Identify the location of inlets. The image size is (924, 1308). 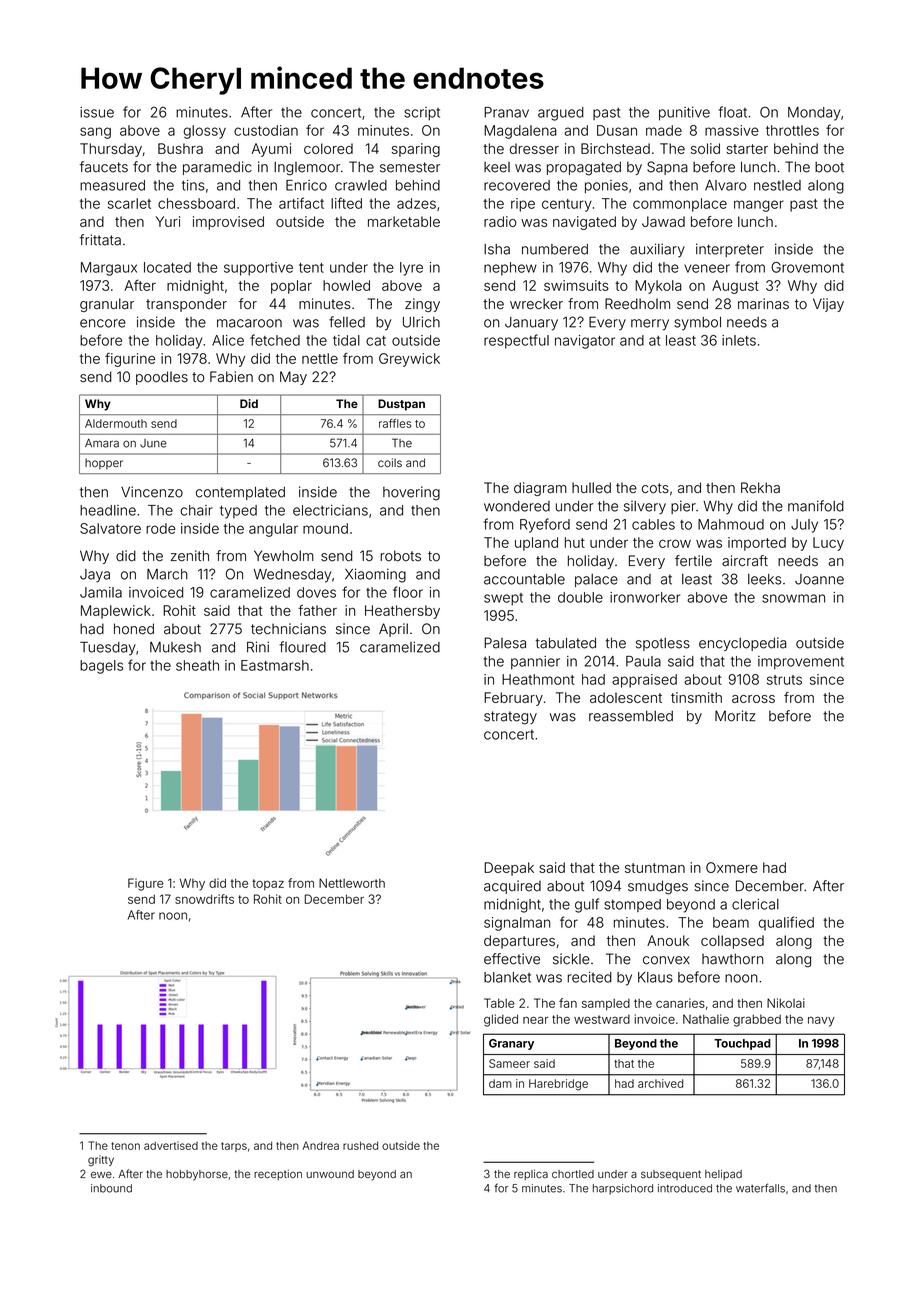
(739, 340).
